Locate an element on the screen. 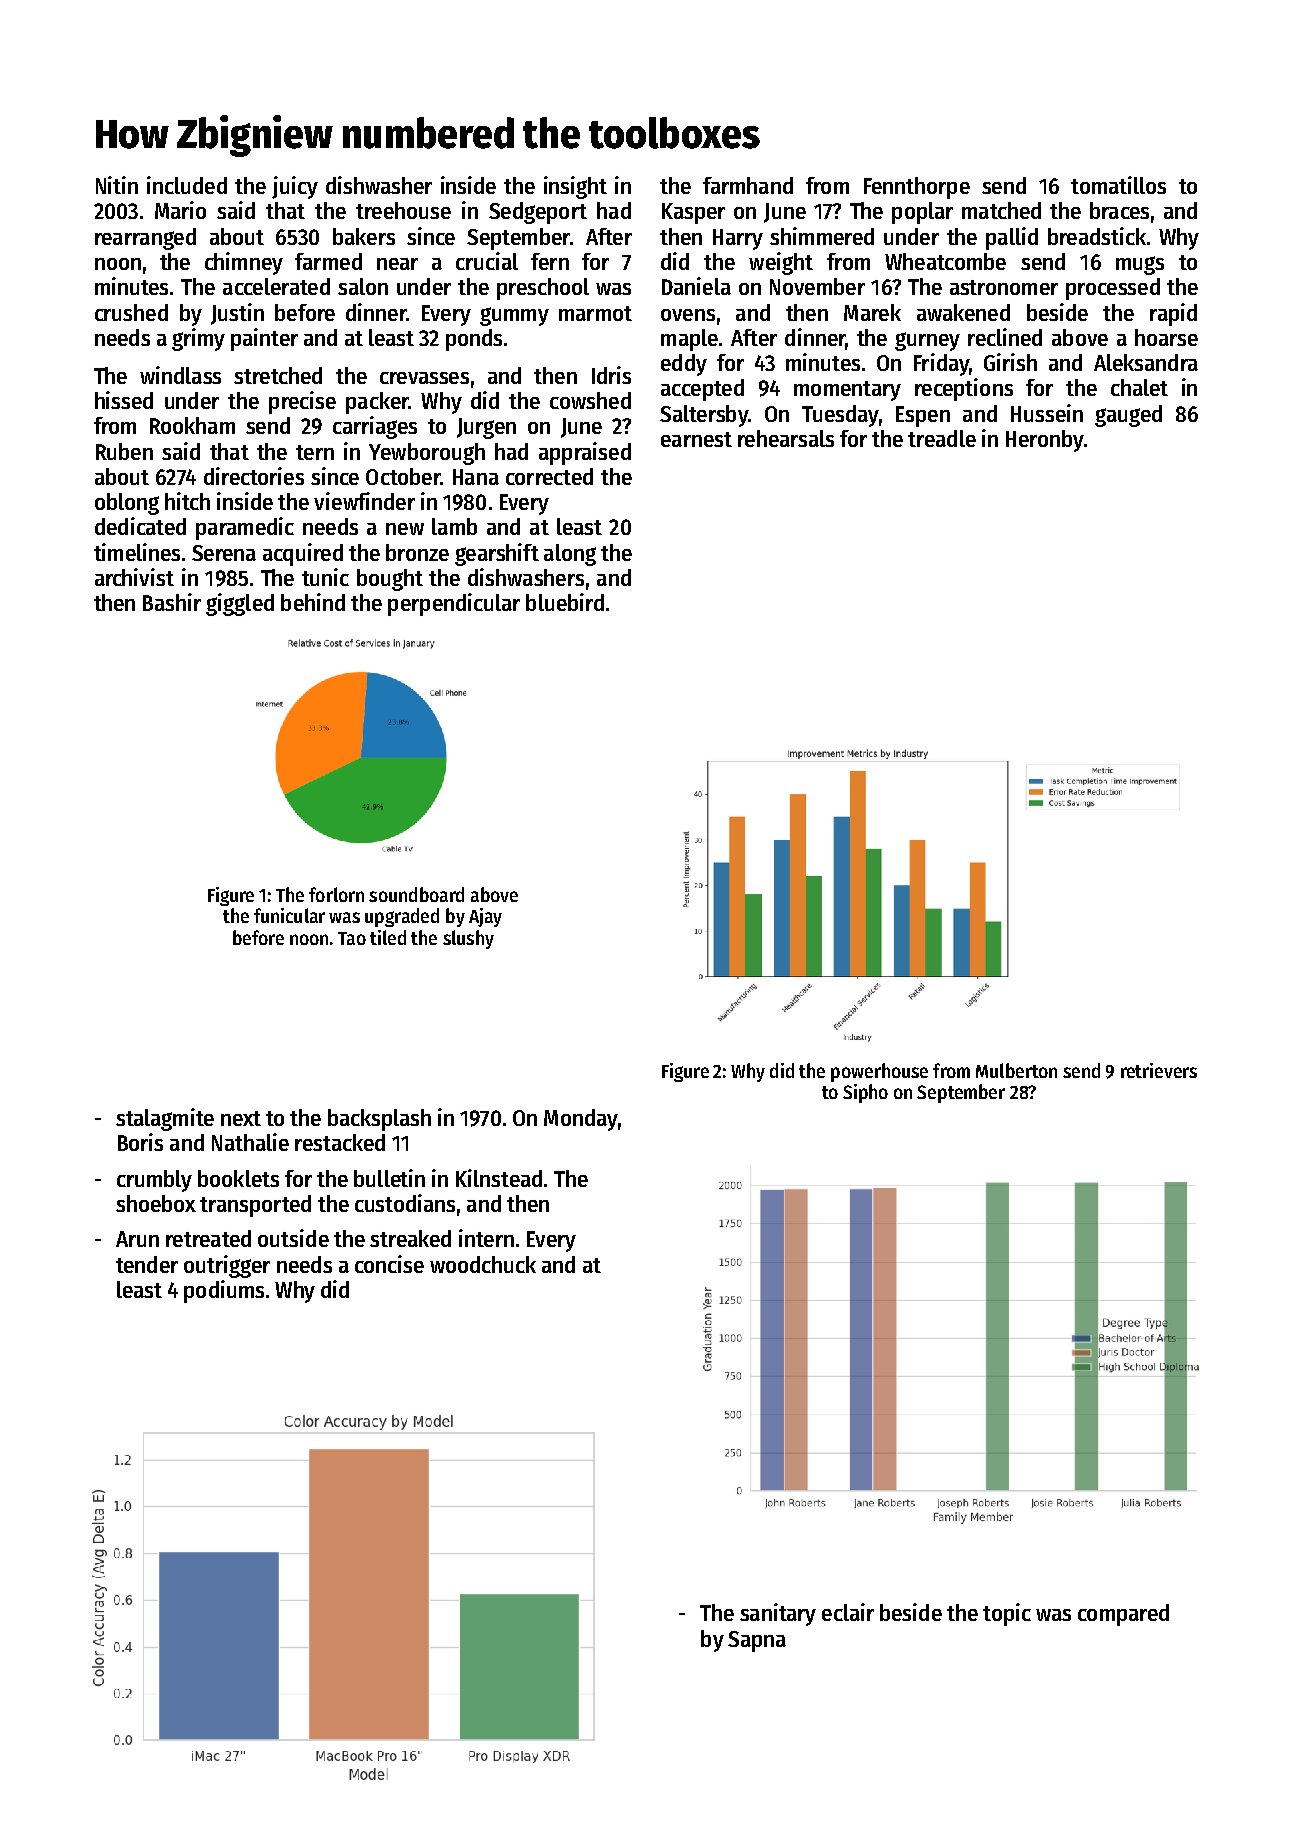 The image size is (1292, 1827). tomatillos is located at coordinates (1118, 185).
